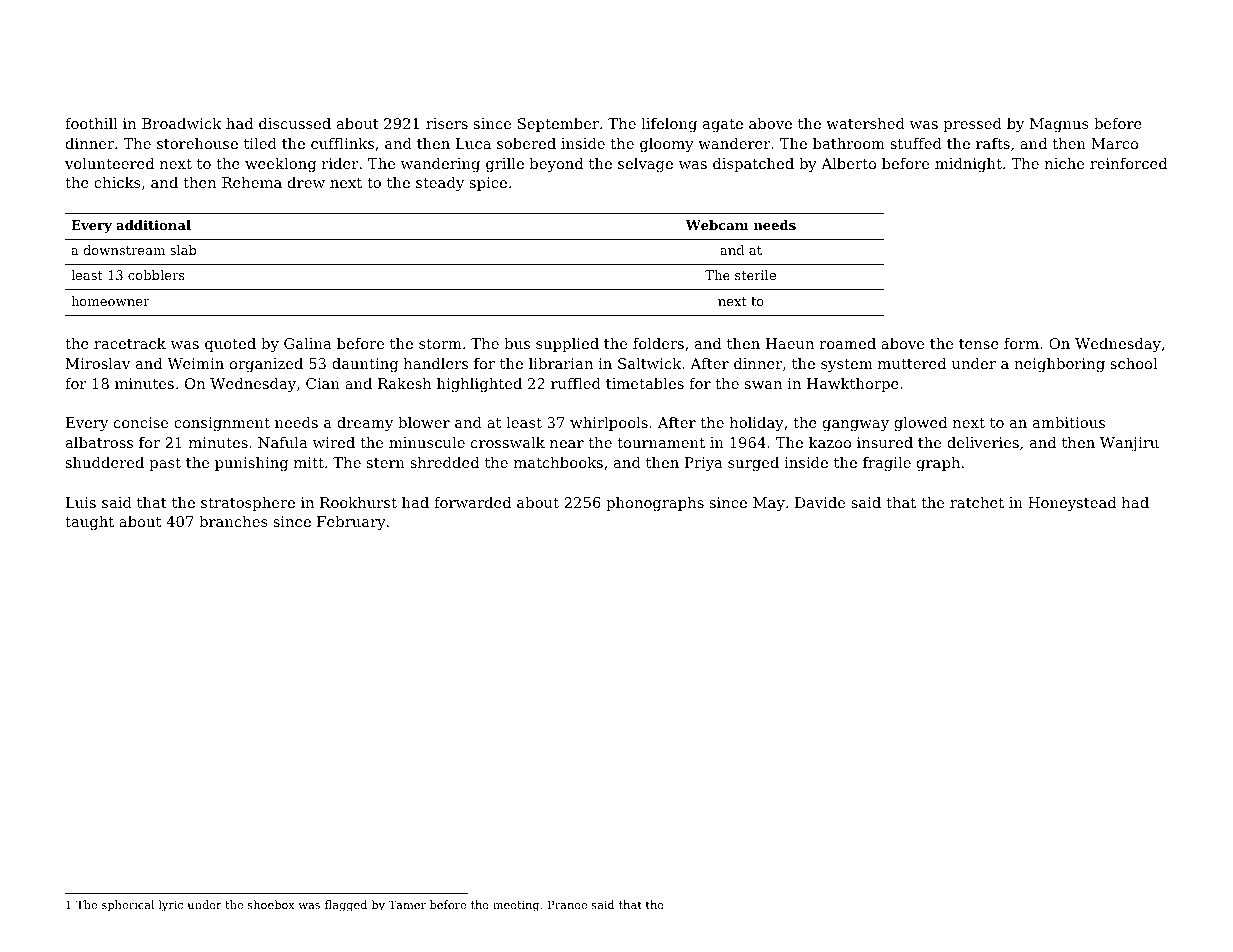 The width and height of the screenshot is (1233, 952). Describe the element at coordinates (567, 904) in the screenshot. I see `Pranee` at that location.
